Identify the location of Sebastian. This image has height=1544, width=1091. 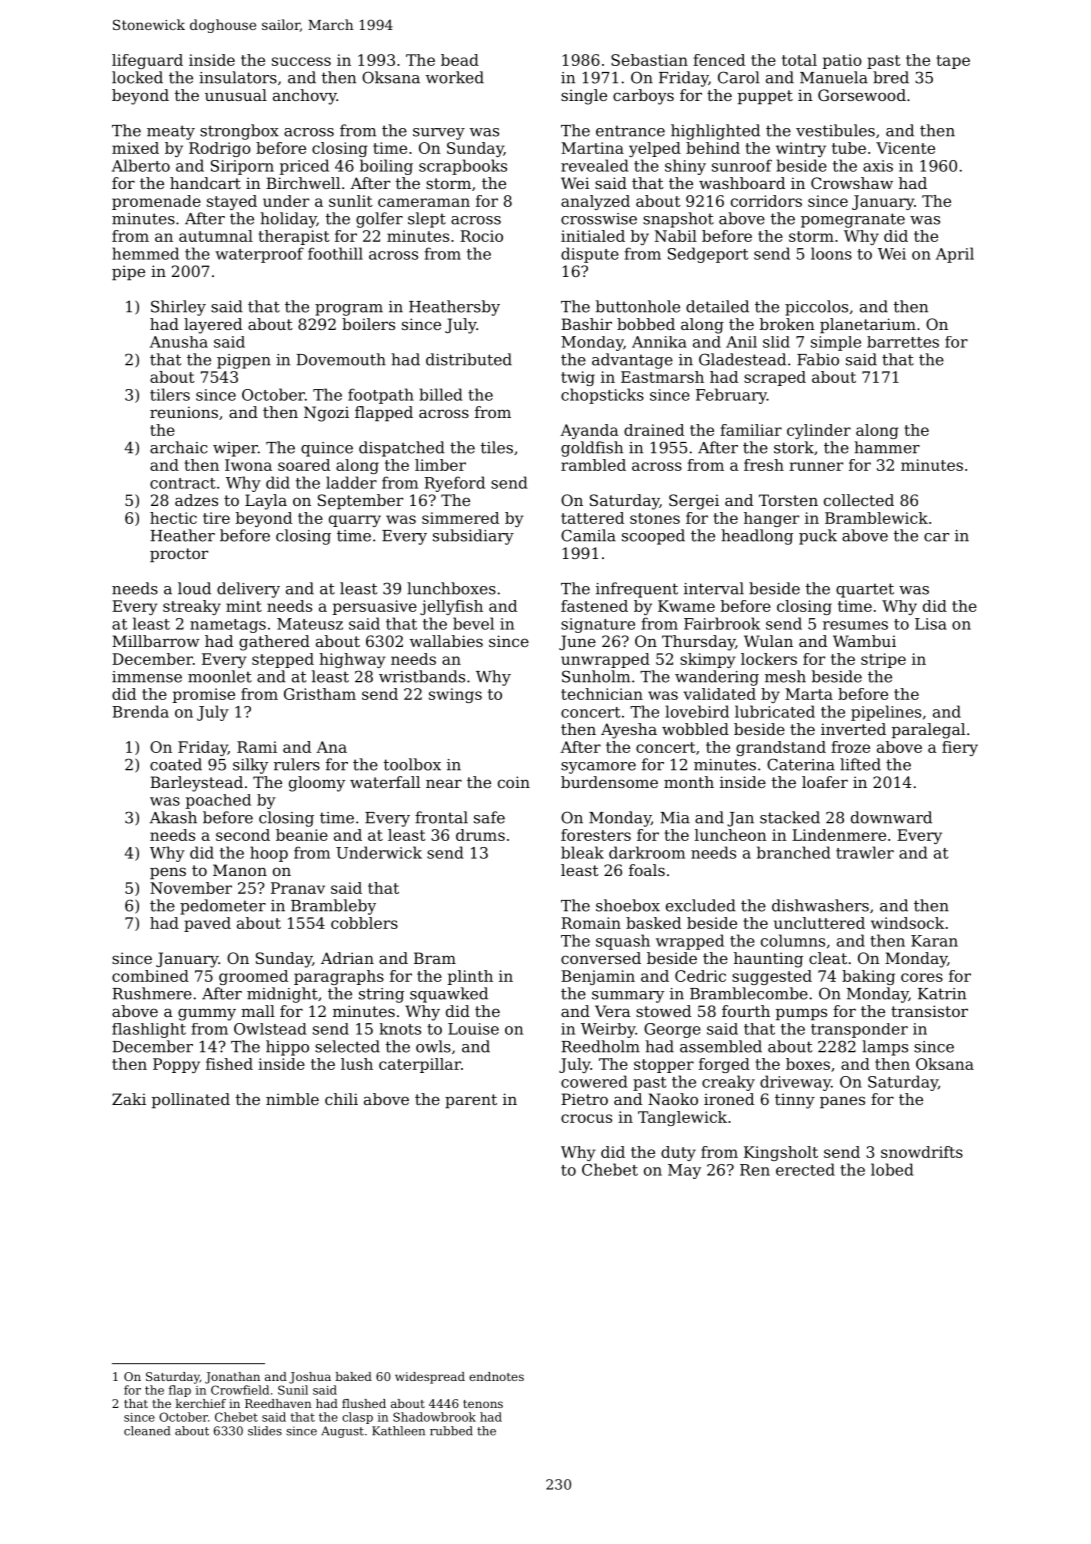
(649, 60).
